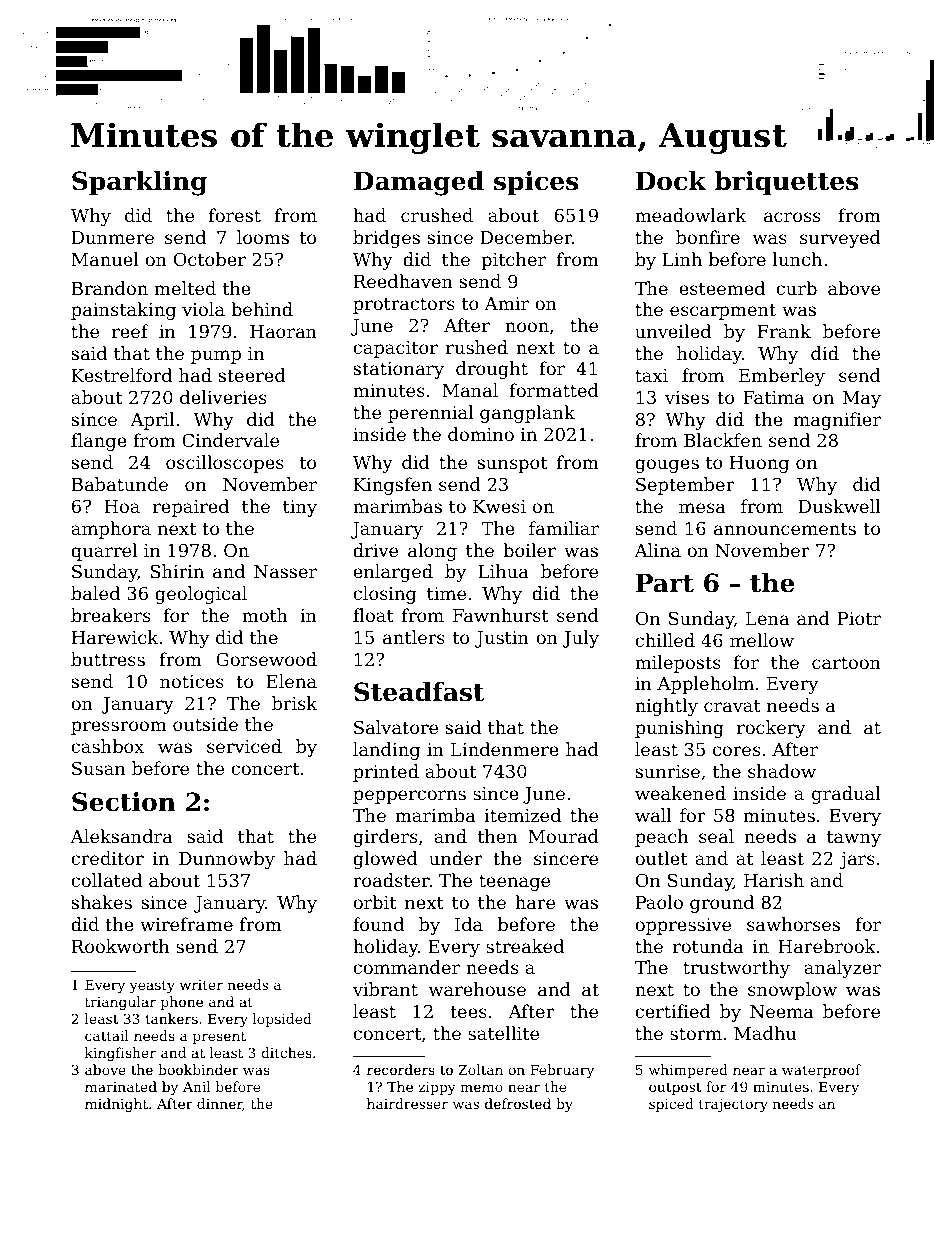 Image resolution: width=952 pixels, height=1233 pixels. What do you see at coordinates (665, 583) in the screenshot?
I see `Part` at bounding box center [665, 583].
